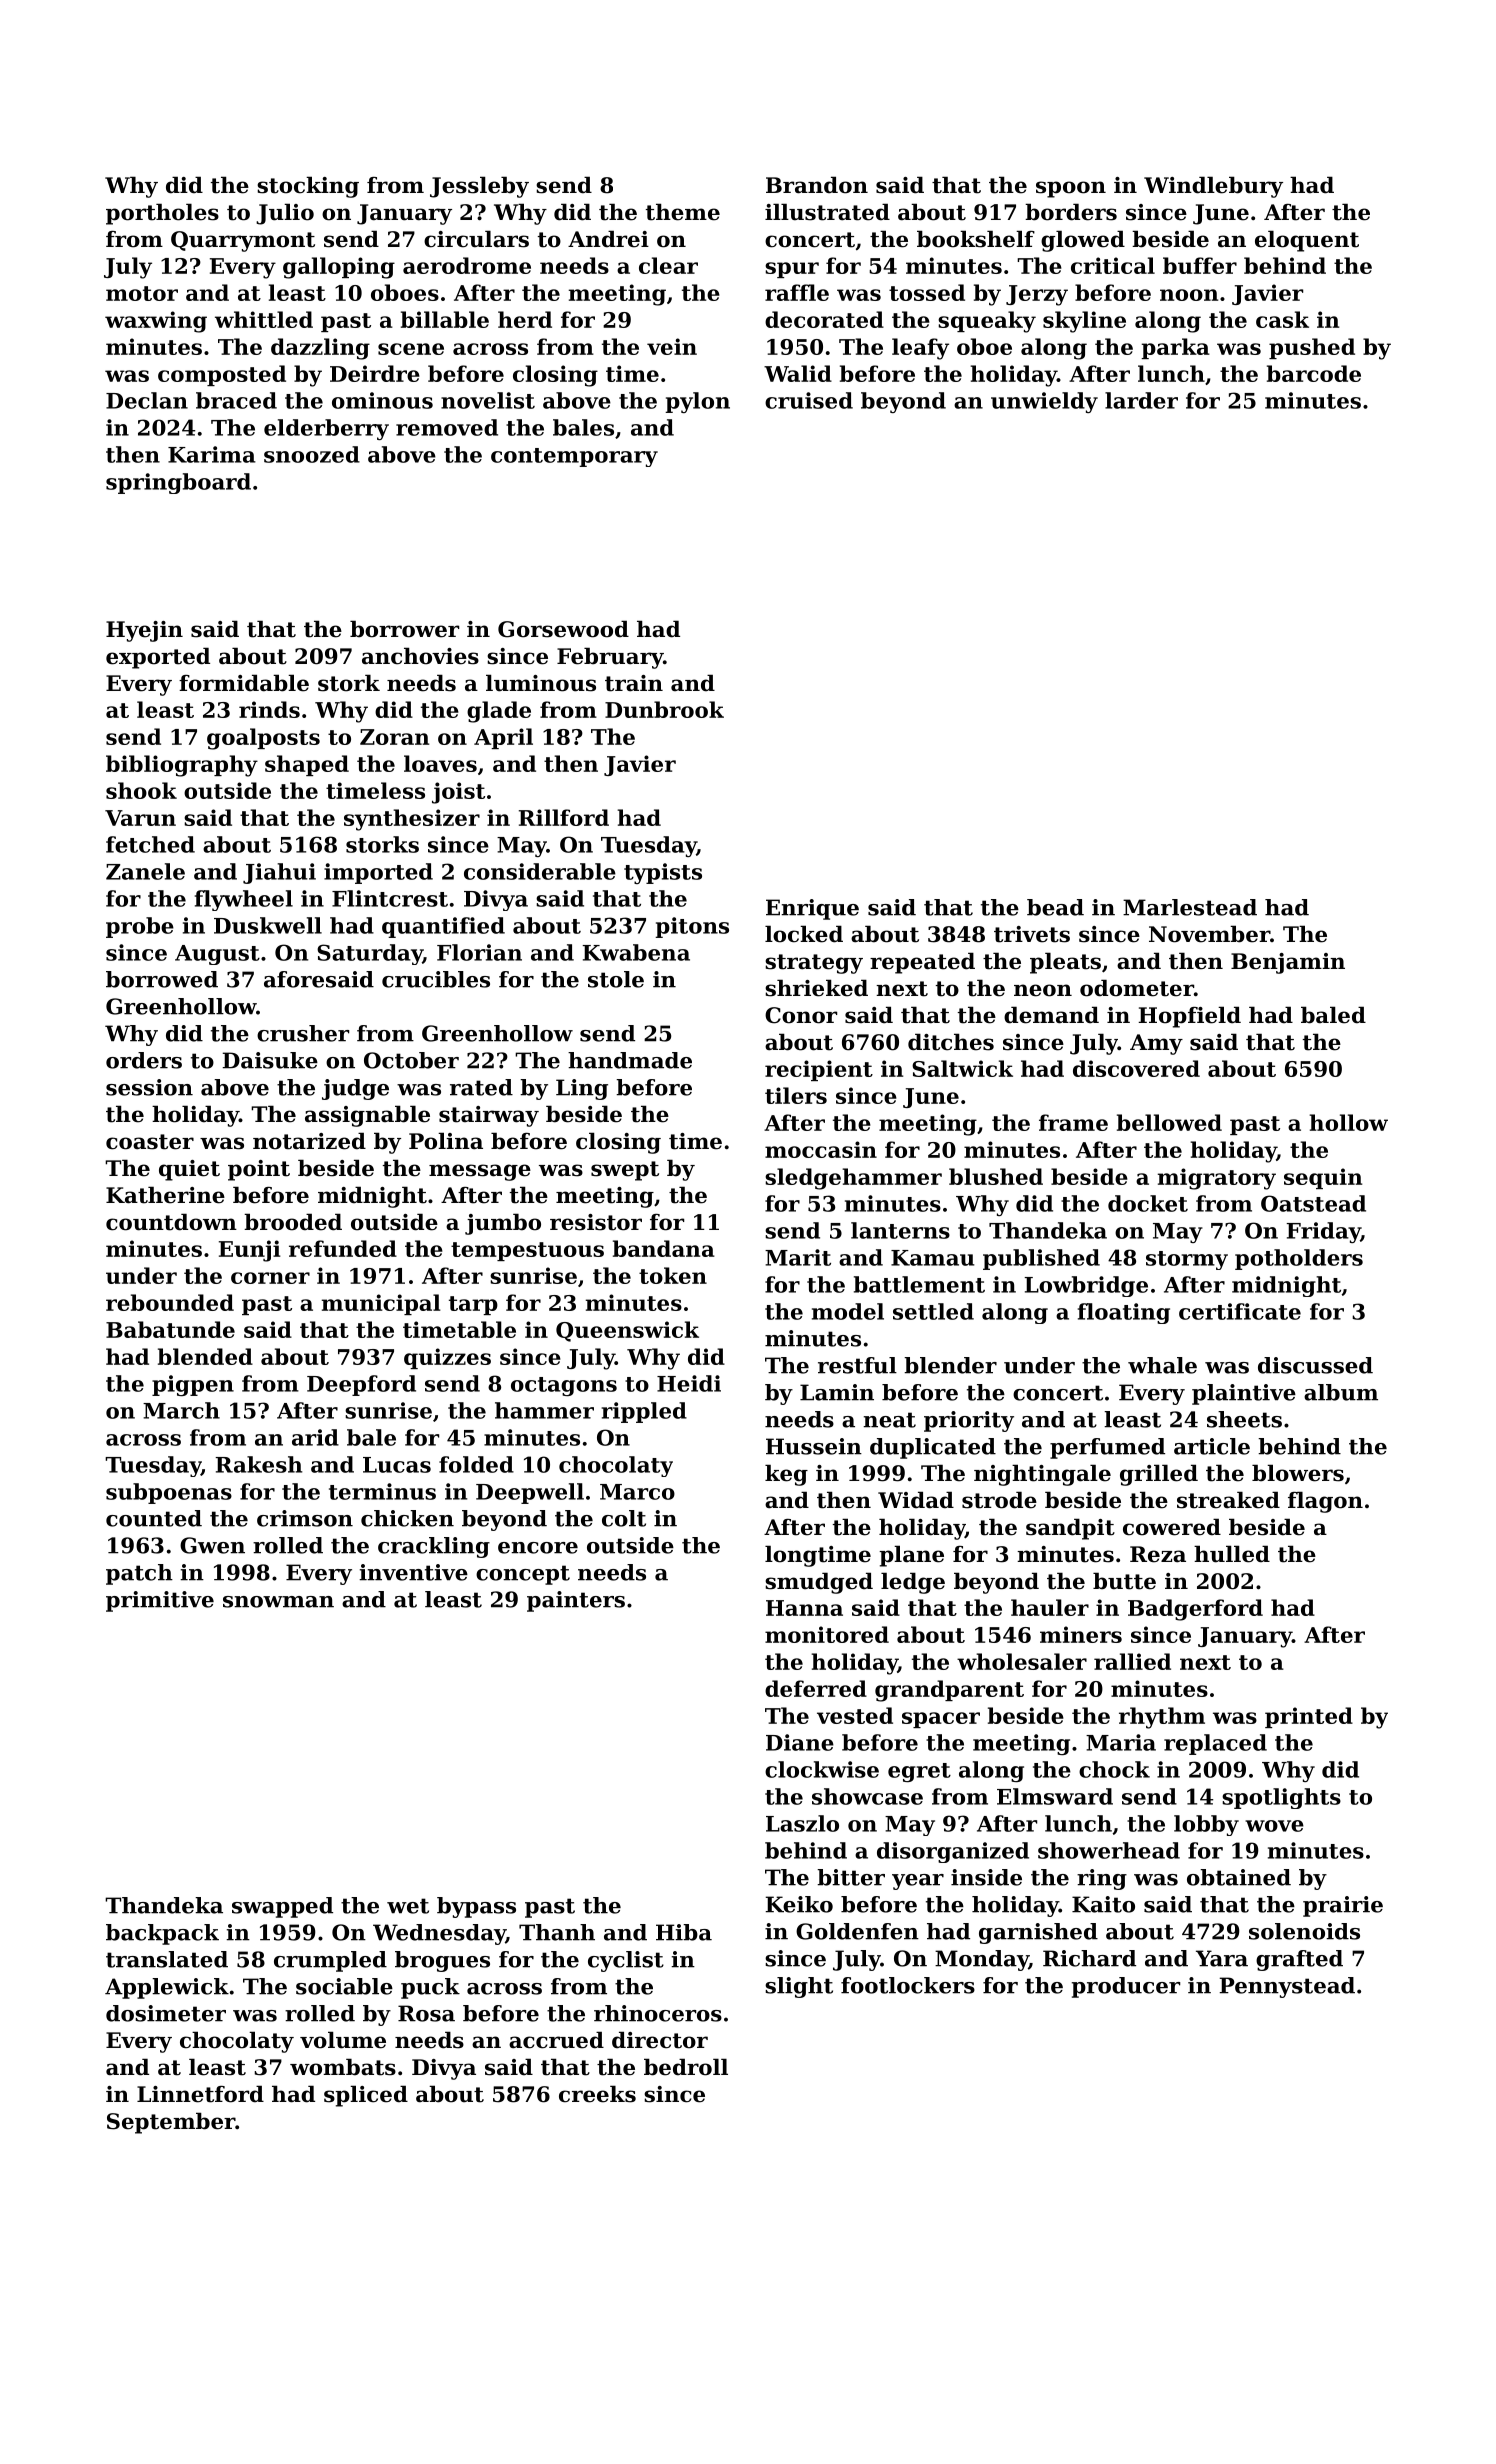  Describe the element at coordinates (556, 2040) in the image. I see `accrued` at that location.
